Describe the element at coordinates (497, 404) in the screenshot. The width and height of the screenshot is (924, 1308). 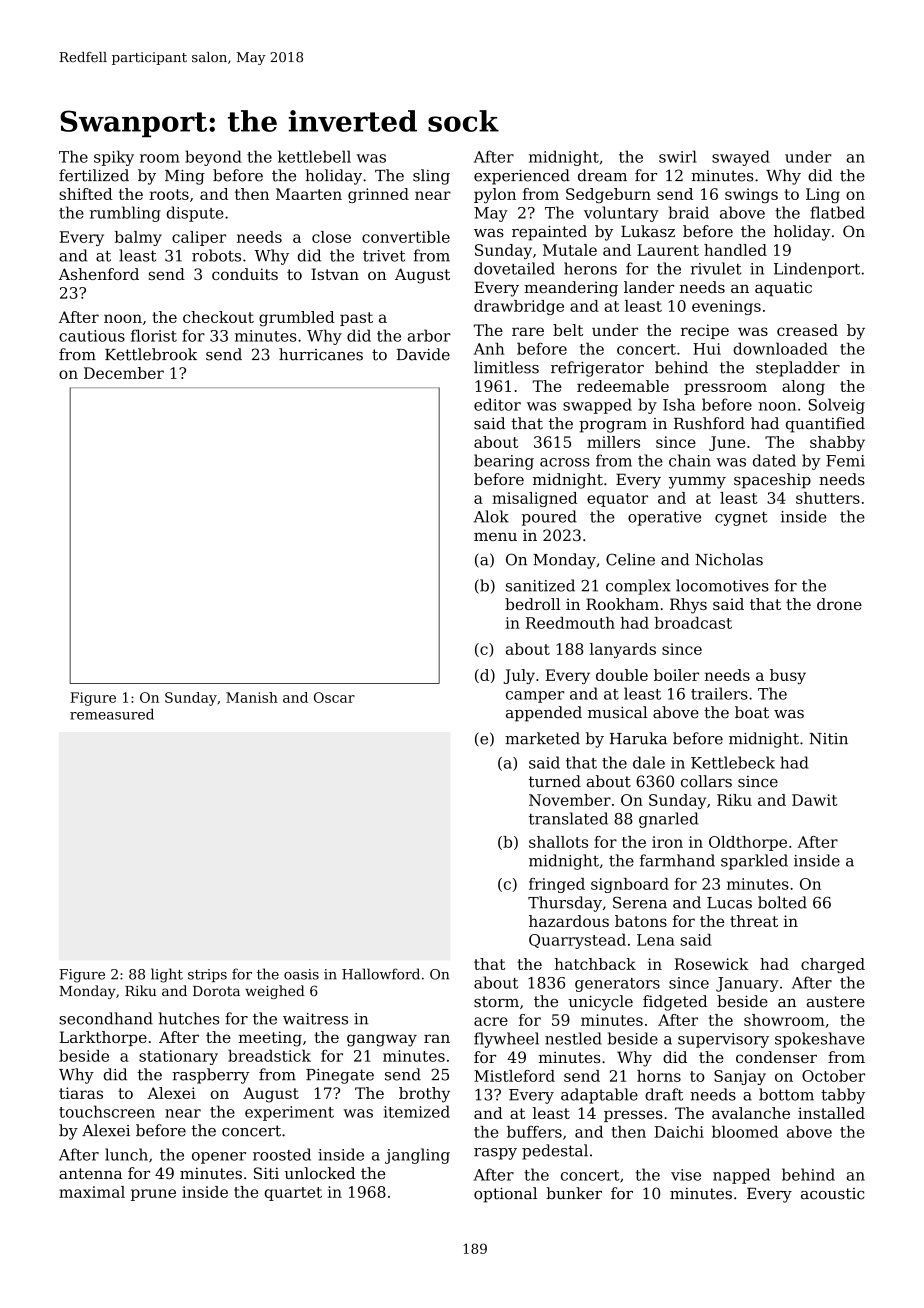
I see `editor` at that location.
